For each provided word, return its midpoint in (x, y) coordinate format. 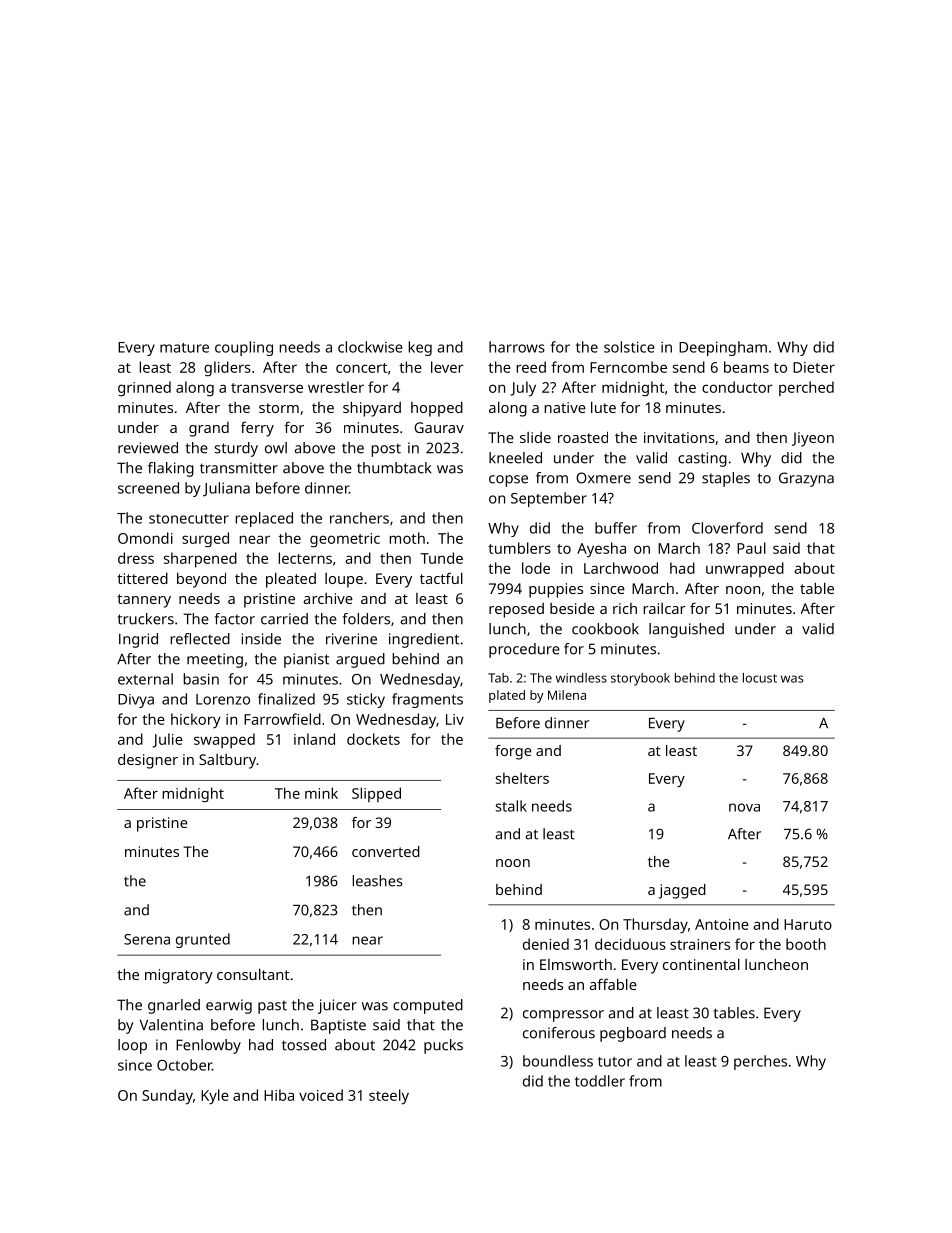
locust (760, 678)
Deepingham (723, 348)
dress (136, 558)
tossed (304, 1045)
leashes (377, 881)
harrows (517, 347)
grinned (144, 389)
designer (148, 761)
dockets (373, 739)
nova (744, 807)
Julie (167, 740)
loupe (344, 580)
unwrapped (745, 569)
